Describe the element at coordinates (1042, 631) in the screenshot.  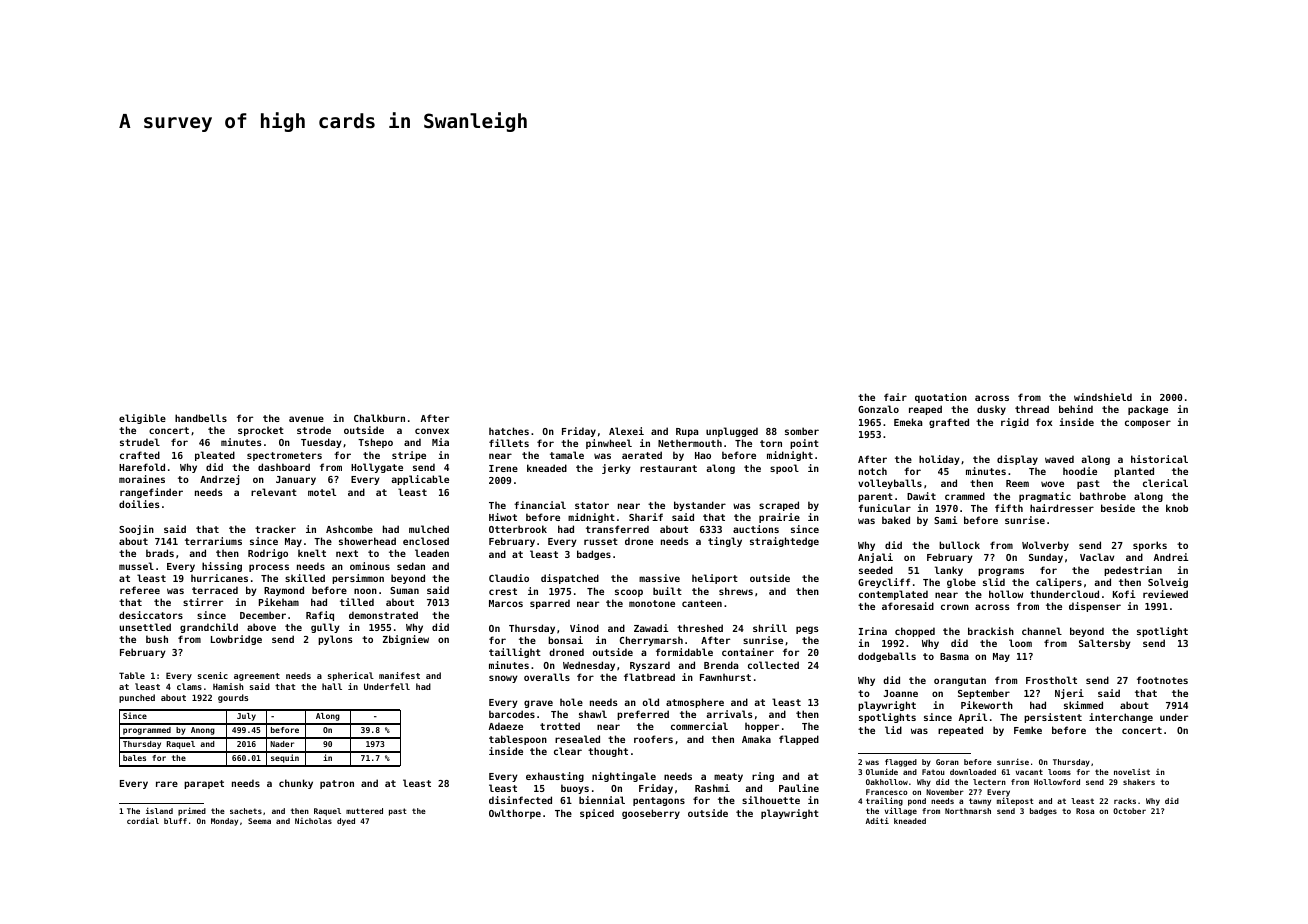
I see `channel` at that location.
